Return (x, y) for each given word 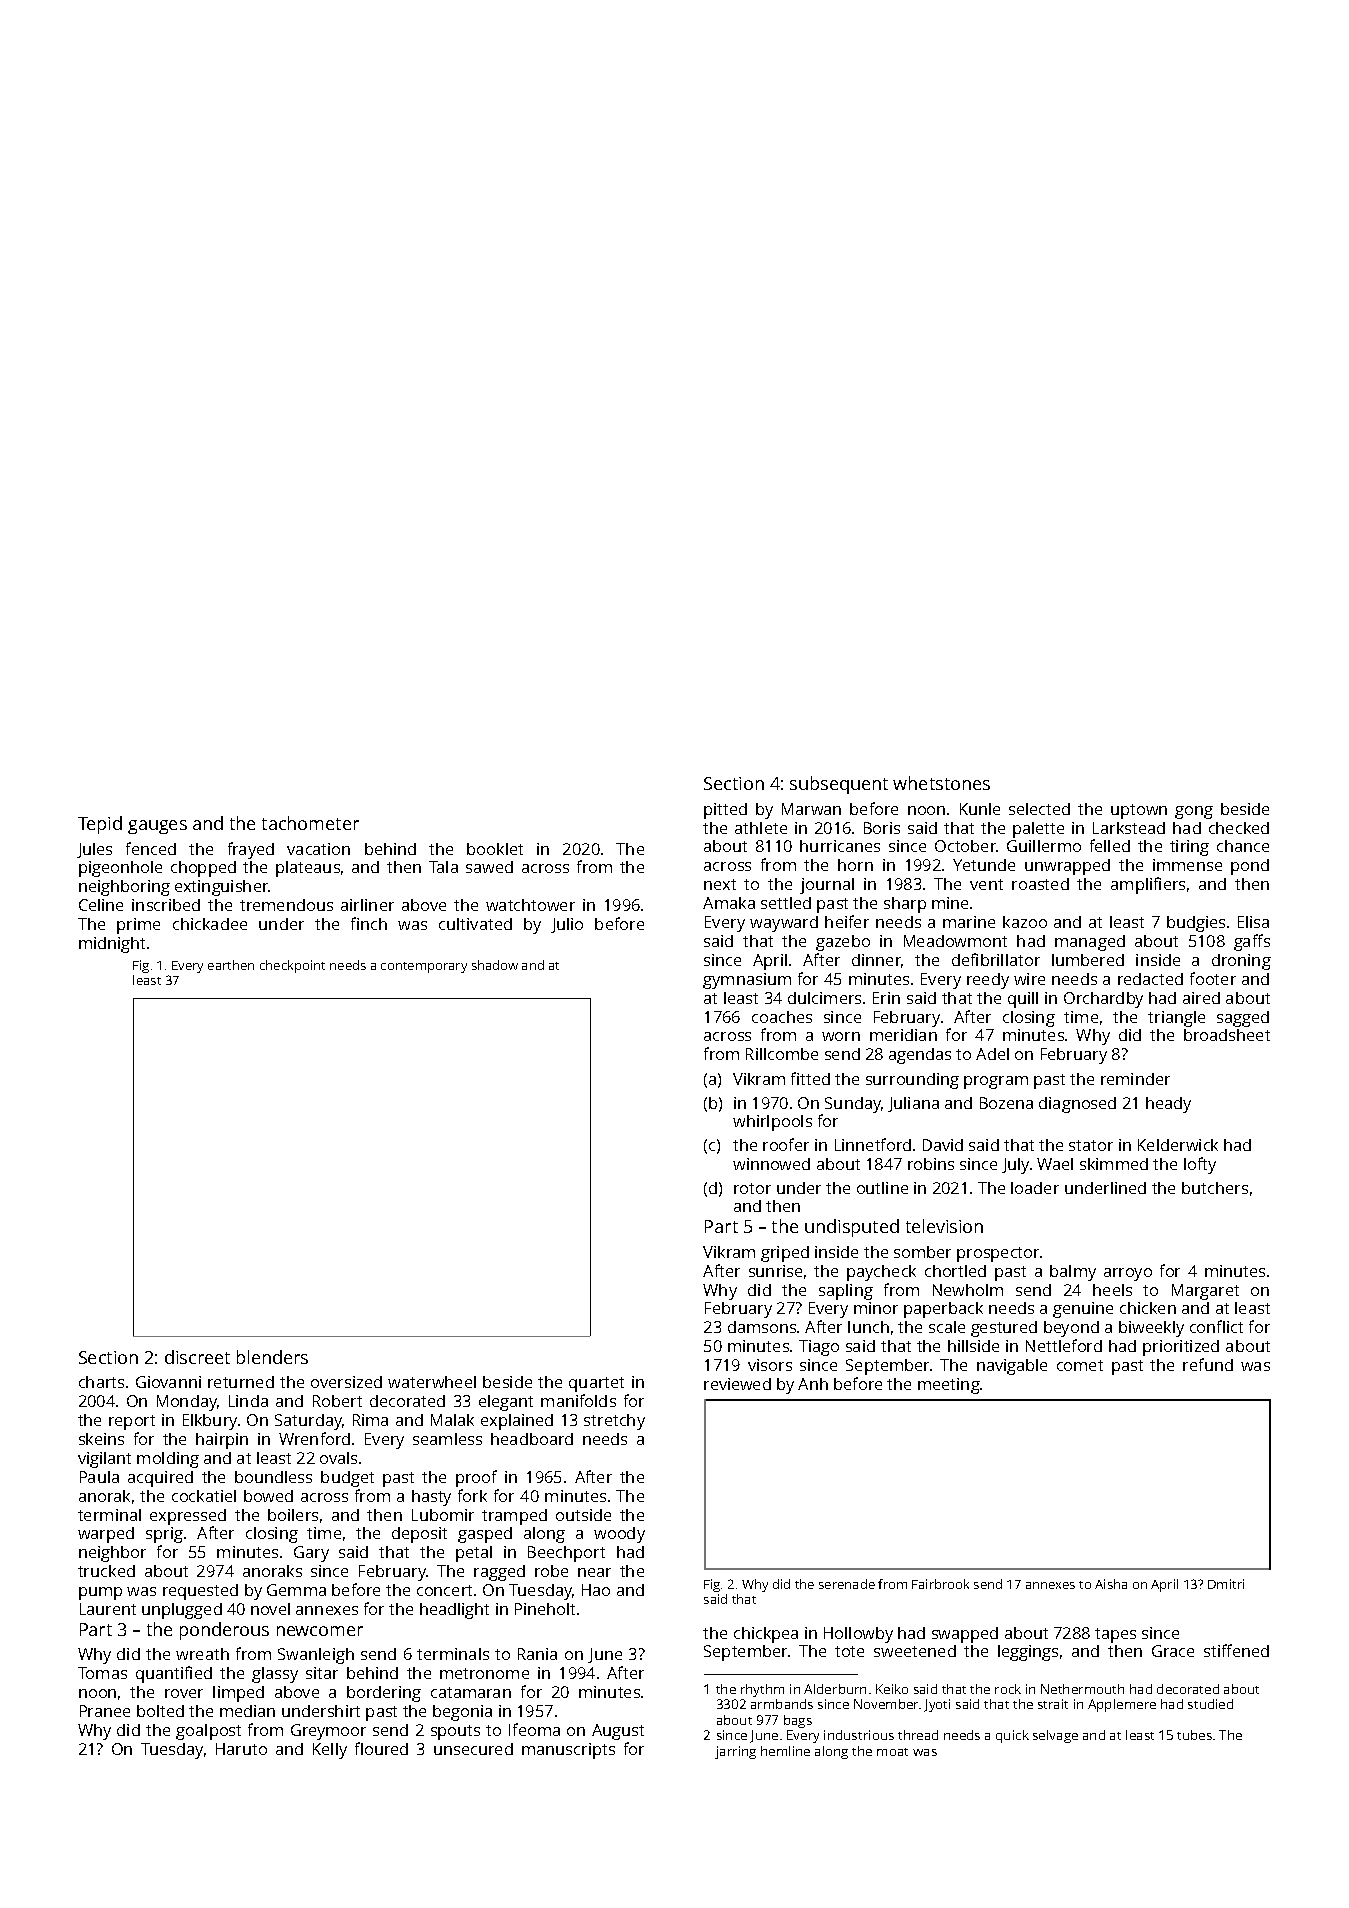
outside (583, 1515)
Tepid (100, 825)
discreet (197, 1357)
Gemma (296, 1590)
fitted (810, 1078)
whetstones (941, 783)
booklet (495, 849)
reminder (1135, 1079)
